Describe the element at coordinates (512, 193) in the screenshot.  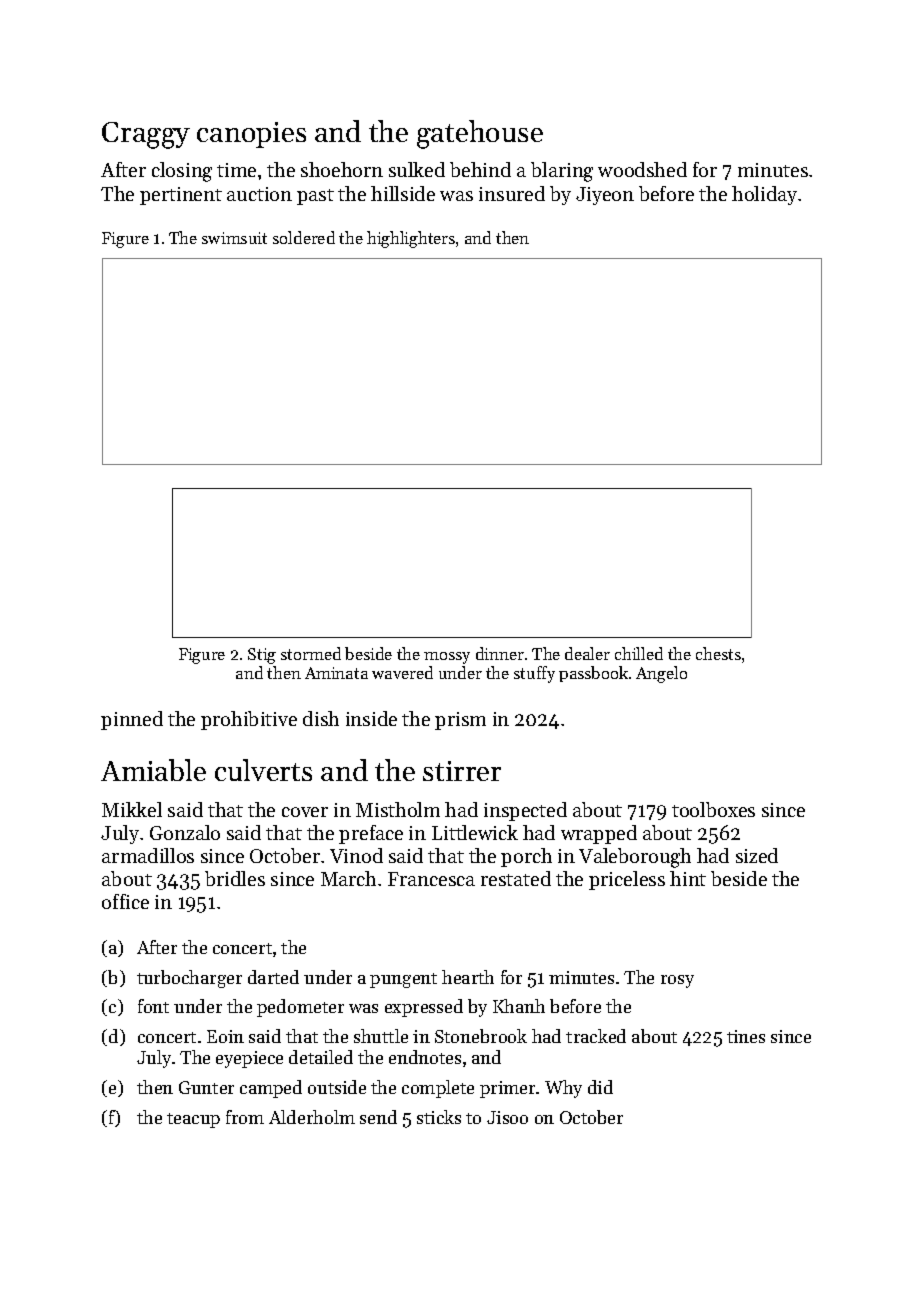
I see `insured` at that location.
